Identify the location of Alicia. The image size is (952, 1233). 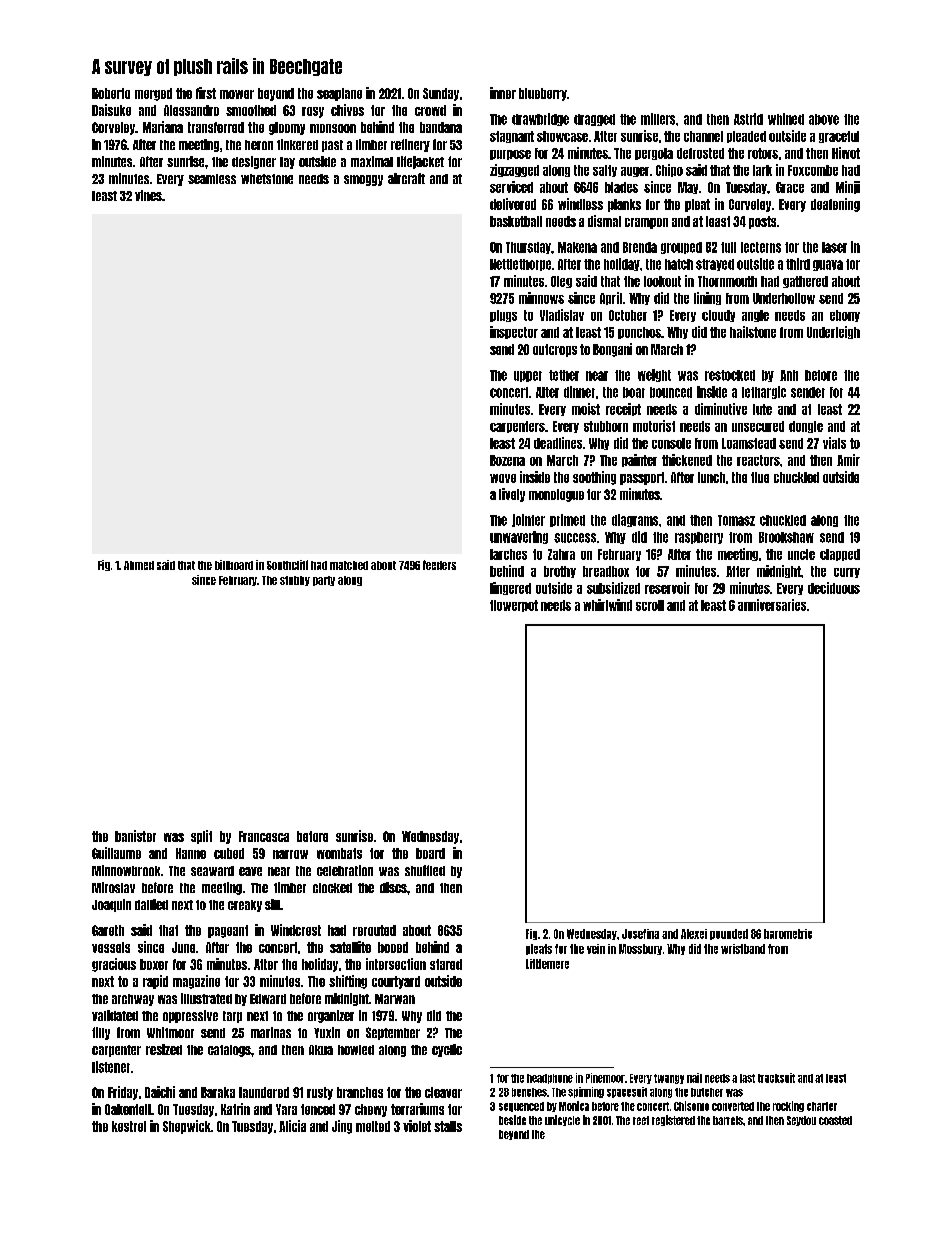
(292, 1126).
